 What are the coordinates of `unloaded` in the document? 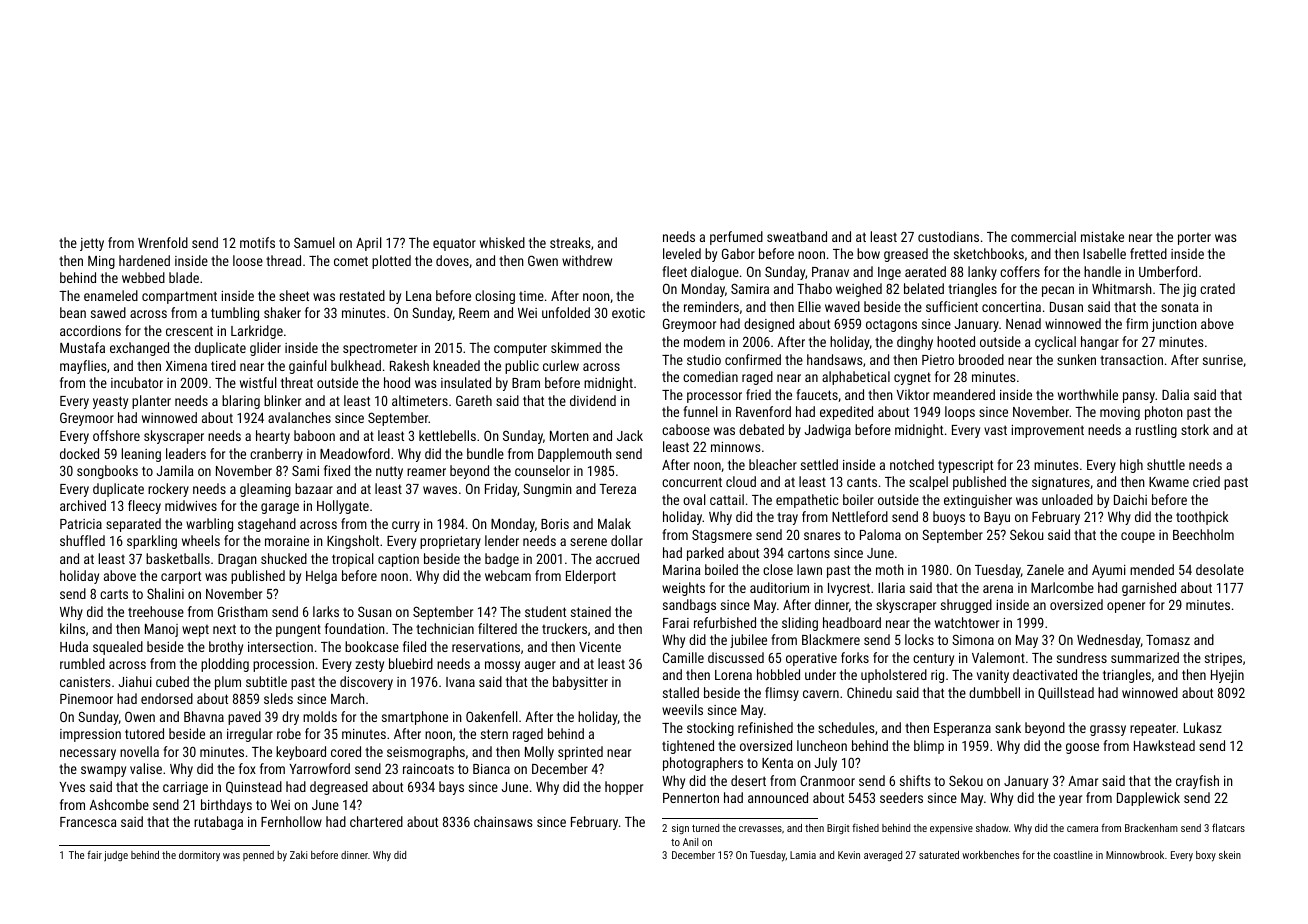 It's located at (1067, 499).
